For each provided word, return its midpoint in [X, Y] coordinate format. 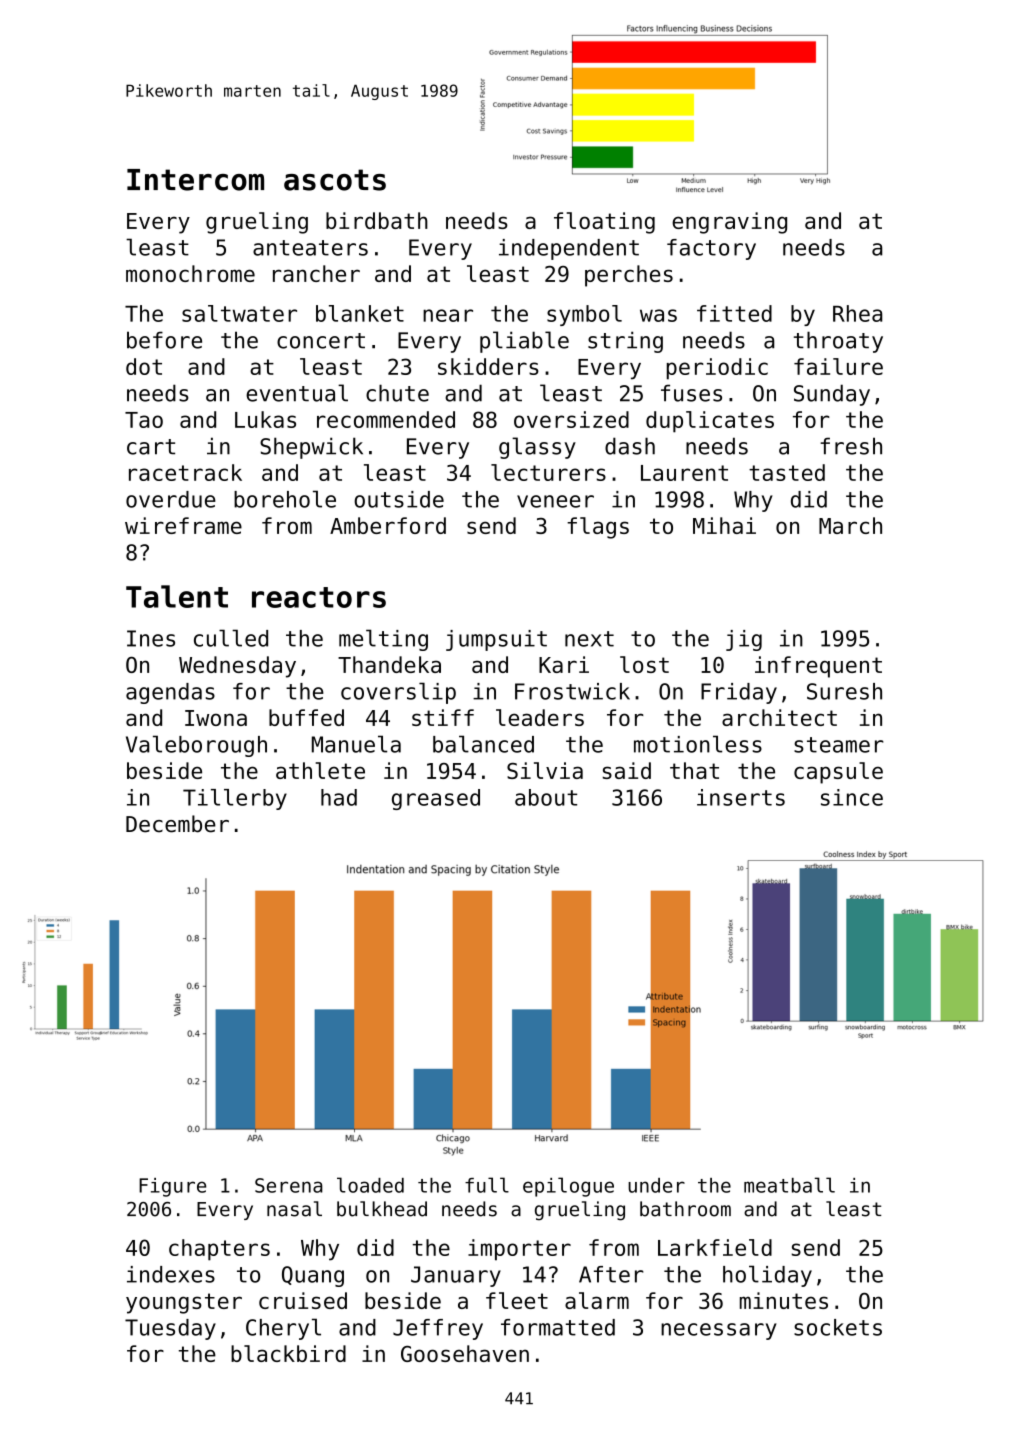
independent [569, 249]
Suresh [844, 691]
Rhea [857, 313]
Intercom [195, 180]
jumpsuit [496, 640]
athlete [320, 770]
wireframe [183, 525]
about [546, 797]
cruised [303, 1300]
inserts [741, 797]
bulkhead [382, 1209]
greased [436, 799]
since [852, 797]
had [339, 797]
